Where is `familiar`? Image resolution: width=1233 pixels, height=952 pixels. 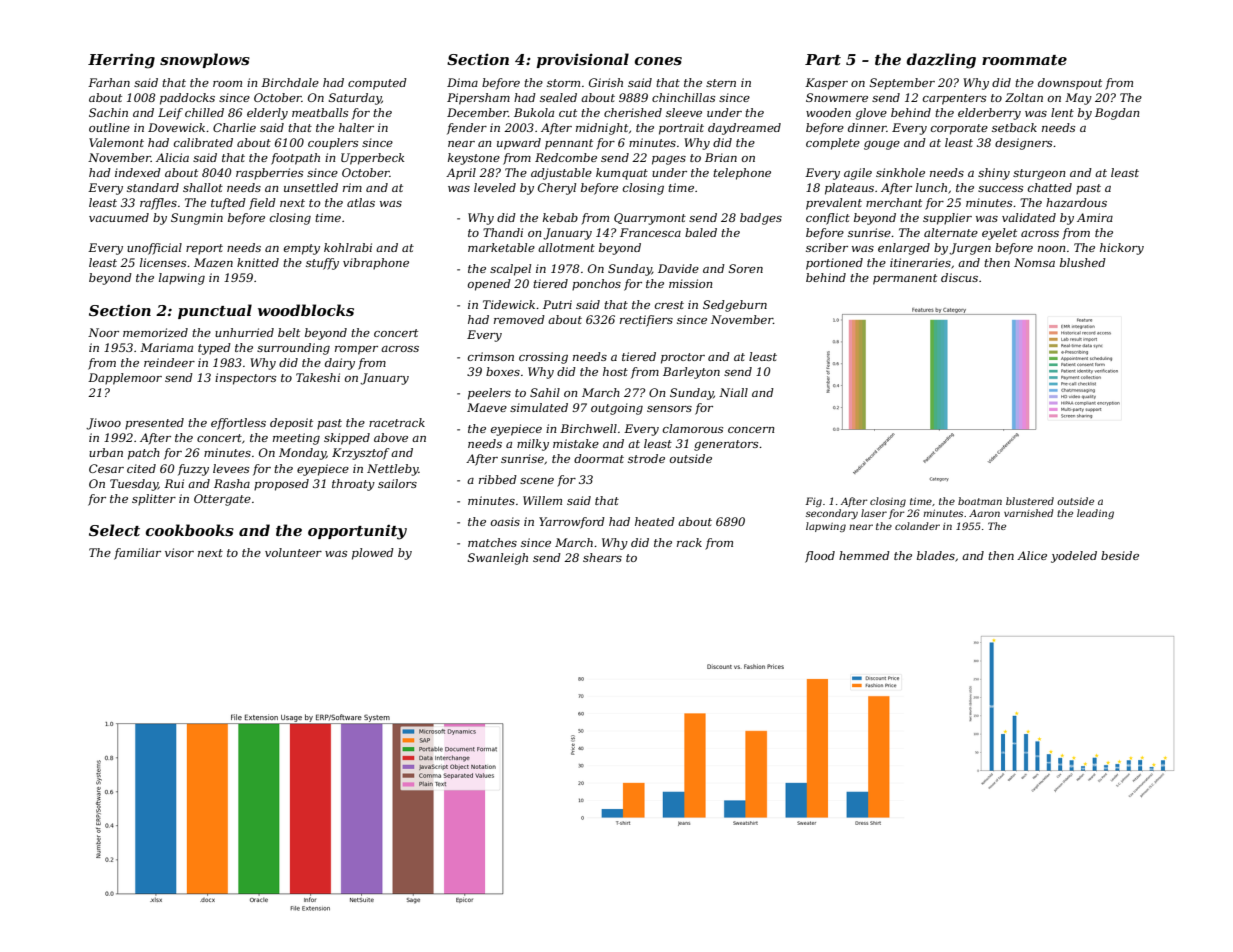 familiar is located at coordinates (137, 554).
